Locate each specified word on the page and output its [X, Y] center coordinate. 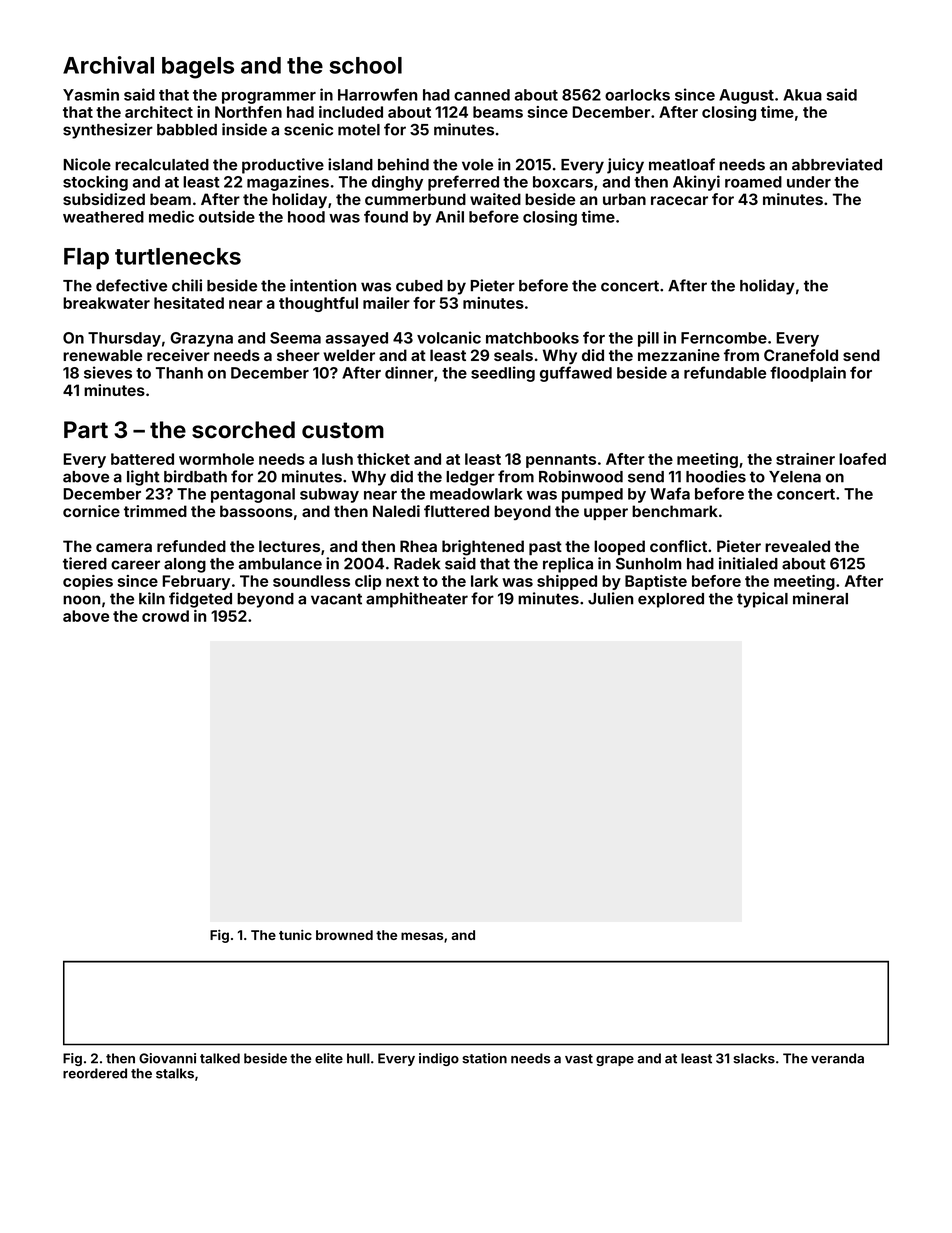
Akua [802, 95]
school [366, 65]
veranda [837, 1058]
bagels [198, 68]
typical [762, 600]
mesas [422, 936]
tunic [295, 935]
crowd [165, 616]
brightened [483, 548]
